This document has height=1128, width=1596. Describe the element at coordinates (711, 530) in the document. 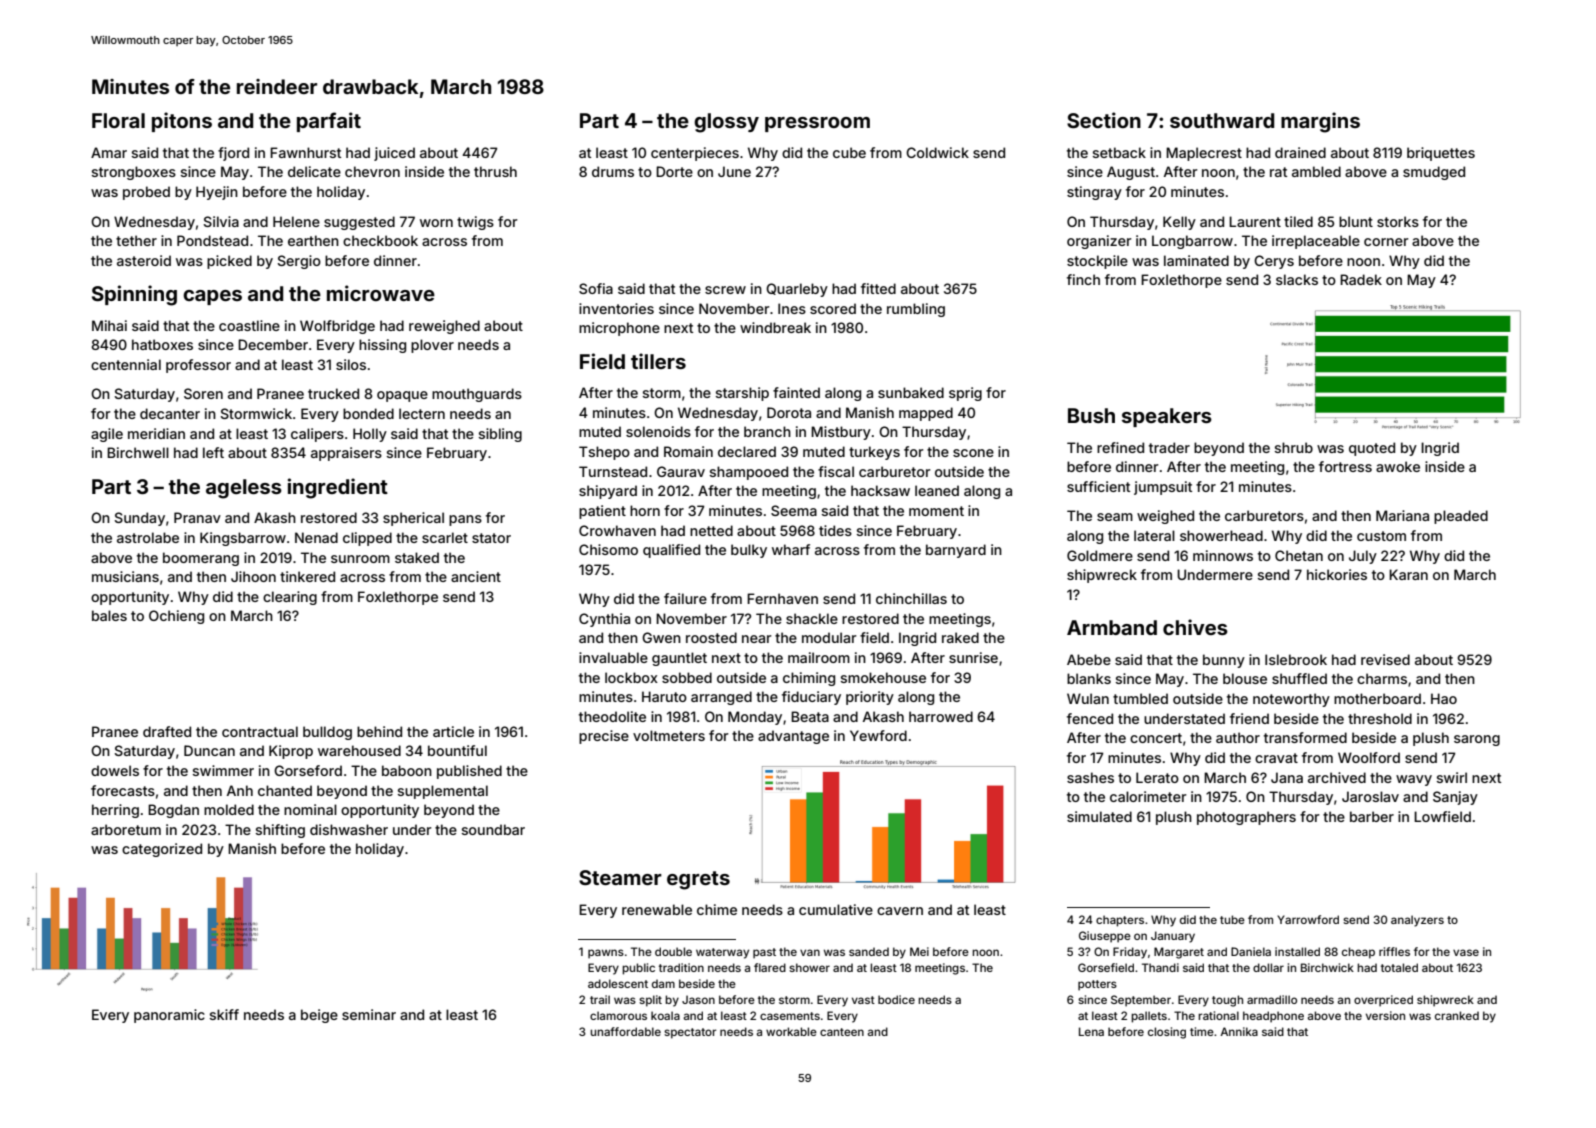

I see `netted` at that location.
